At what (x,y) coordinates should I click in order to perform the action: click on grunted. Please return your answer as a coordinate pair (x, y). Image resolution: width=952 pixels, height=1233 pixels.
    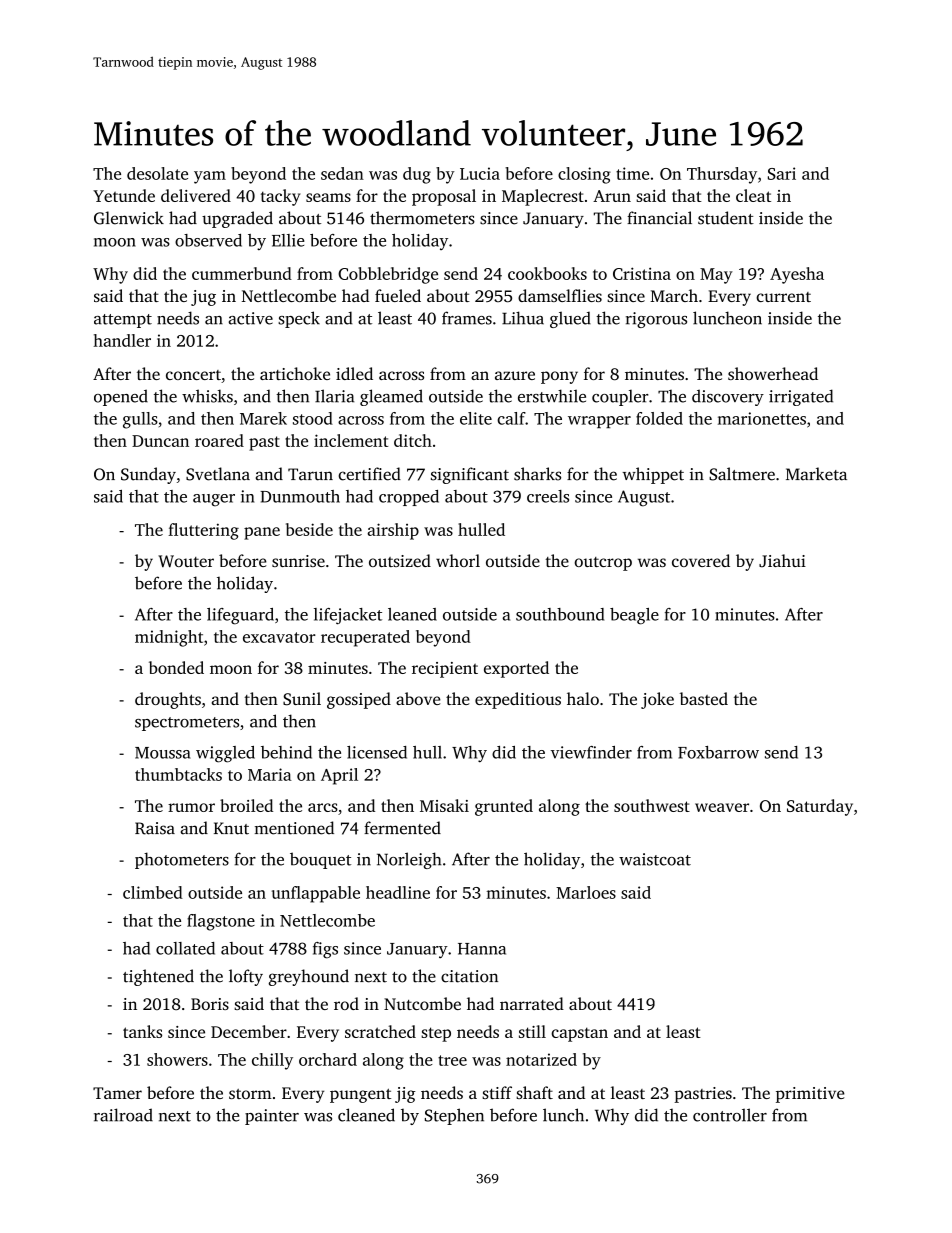
    Looking at the image, I should click on (504, 807).
